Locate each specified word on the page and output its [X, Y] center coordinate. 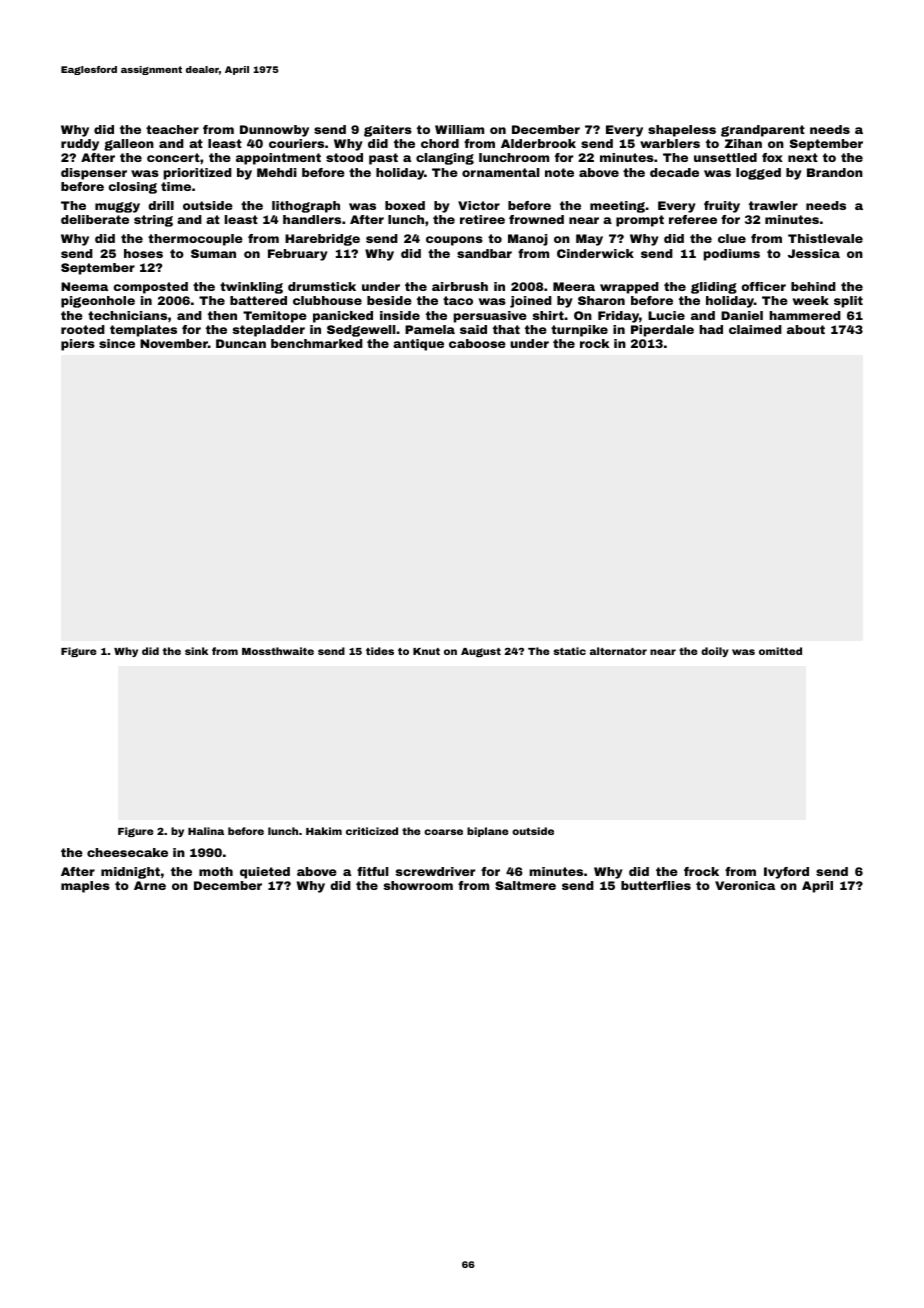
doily [715, 652]
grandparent [763, 131]
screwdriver [435, 871]
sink [196, 651]
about [806, 329]
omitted [780, 651]
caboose [477, 343]
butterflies [656, 885]
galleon [129, 145]
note [559, 172]
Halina [206, 831]
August [481, 652]
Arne [150, 885]
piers [78, 345]
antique [418, 345]
